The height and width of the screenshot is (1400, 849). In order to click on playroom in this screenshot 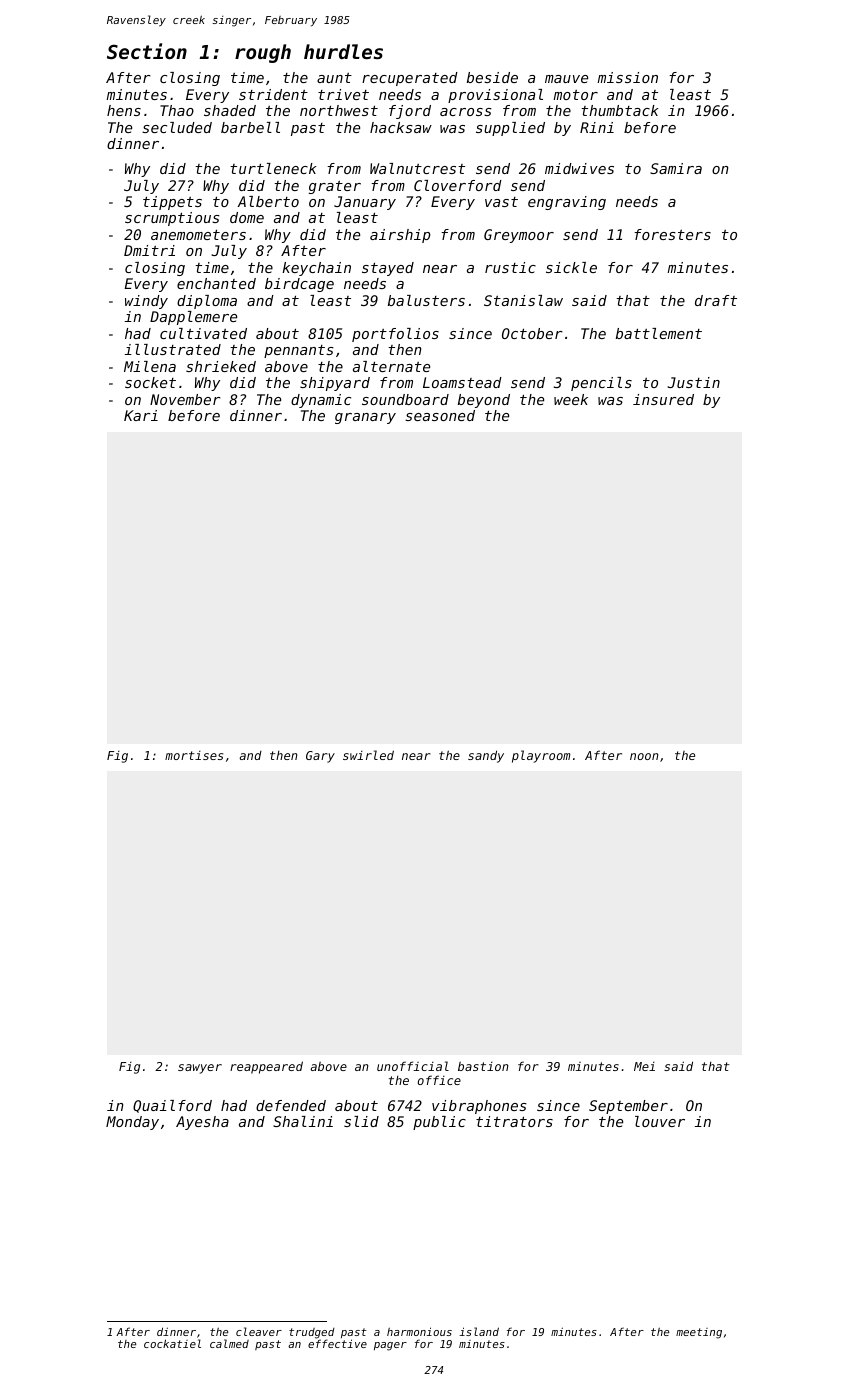, I will do `click(541, 756)`.
